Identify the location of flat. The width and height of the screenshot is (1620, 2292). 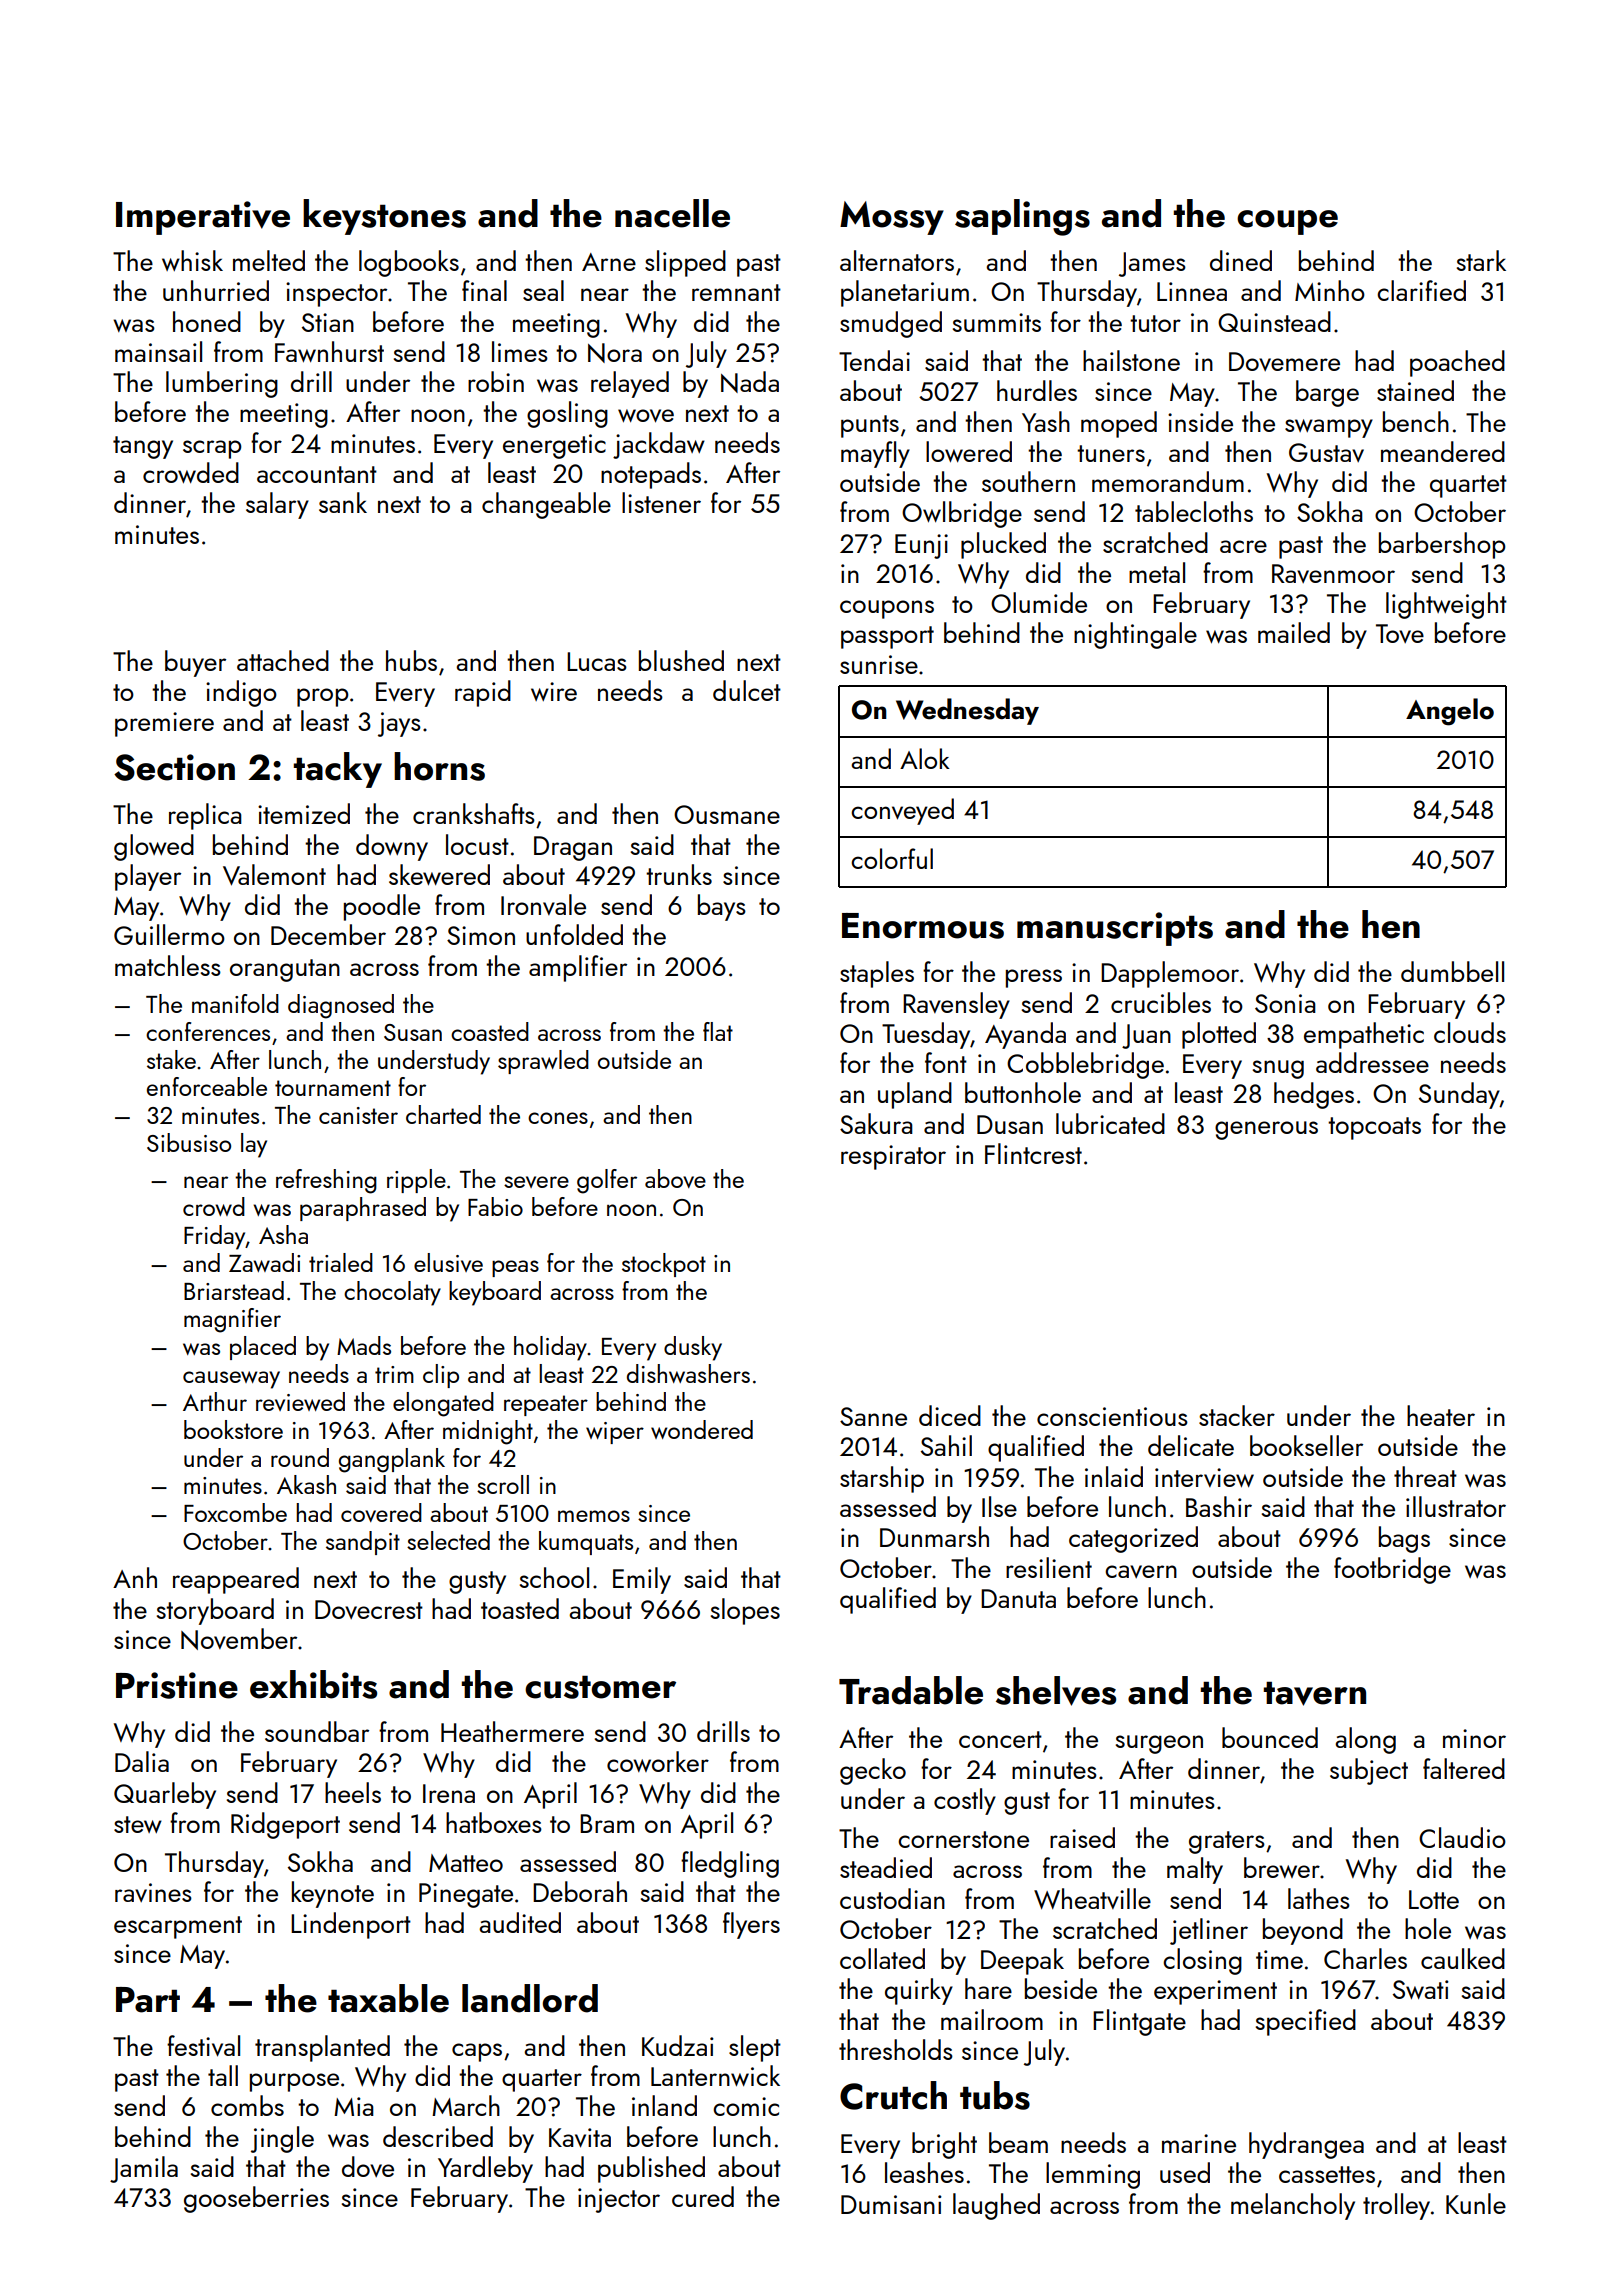
(718, 1031).
